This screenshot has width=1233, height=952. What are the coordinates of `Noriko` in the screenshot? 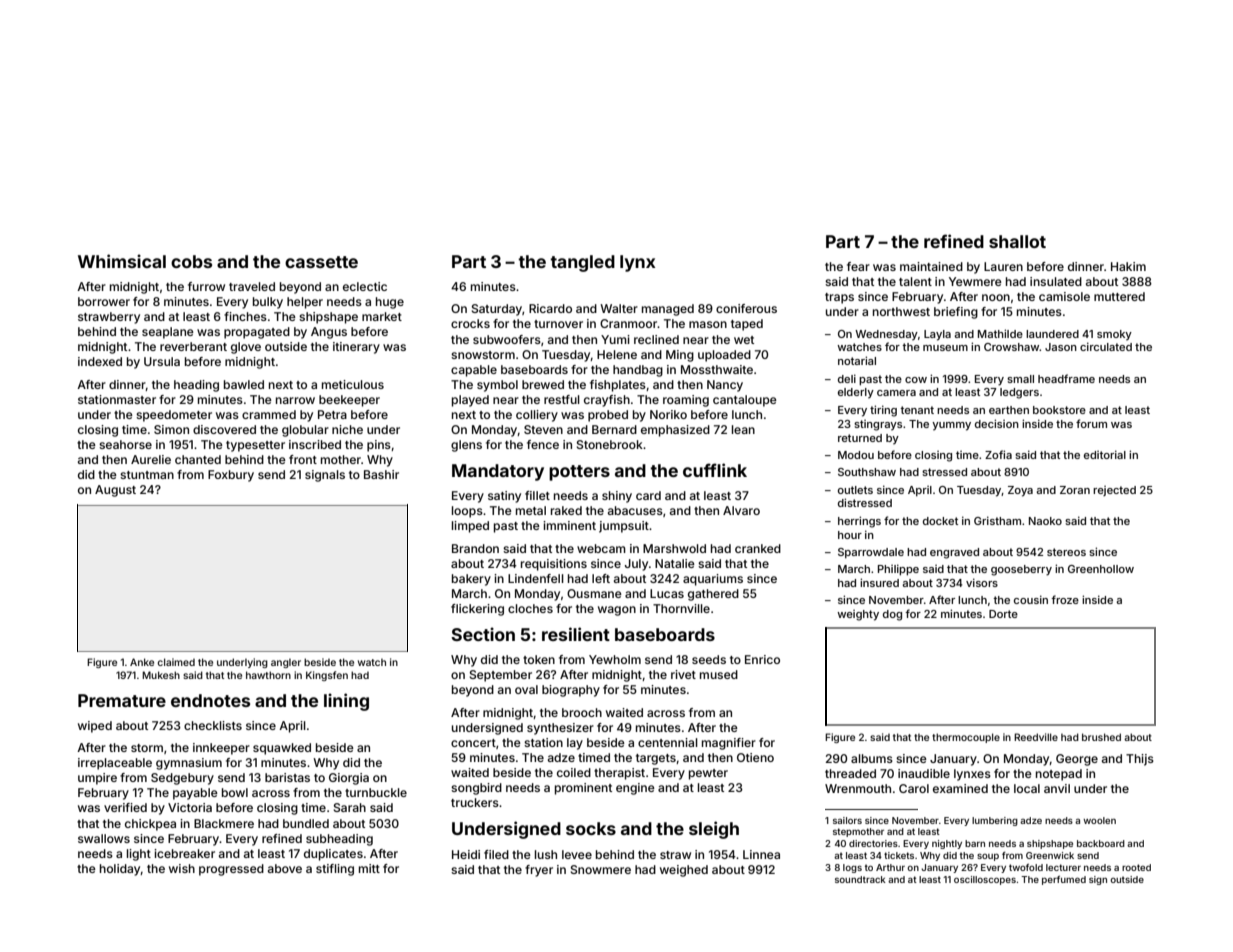 It's located at (668, 414).
